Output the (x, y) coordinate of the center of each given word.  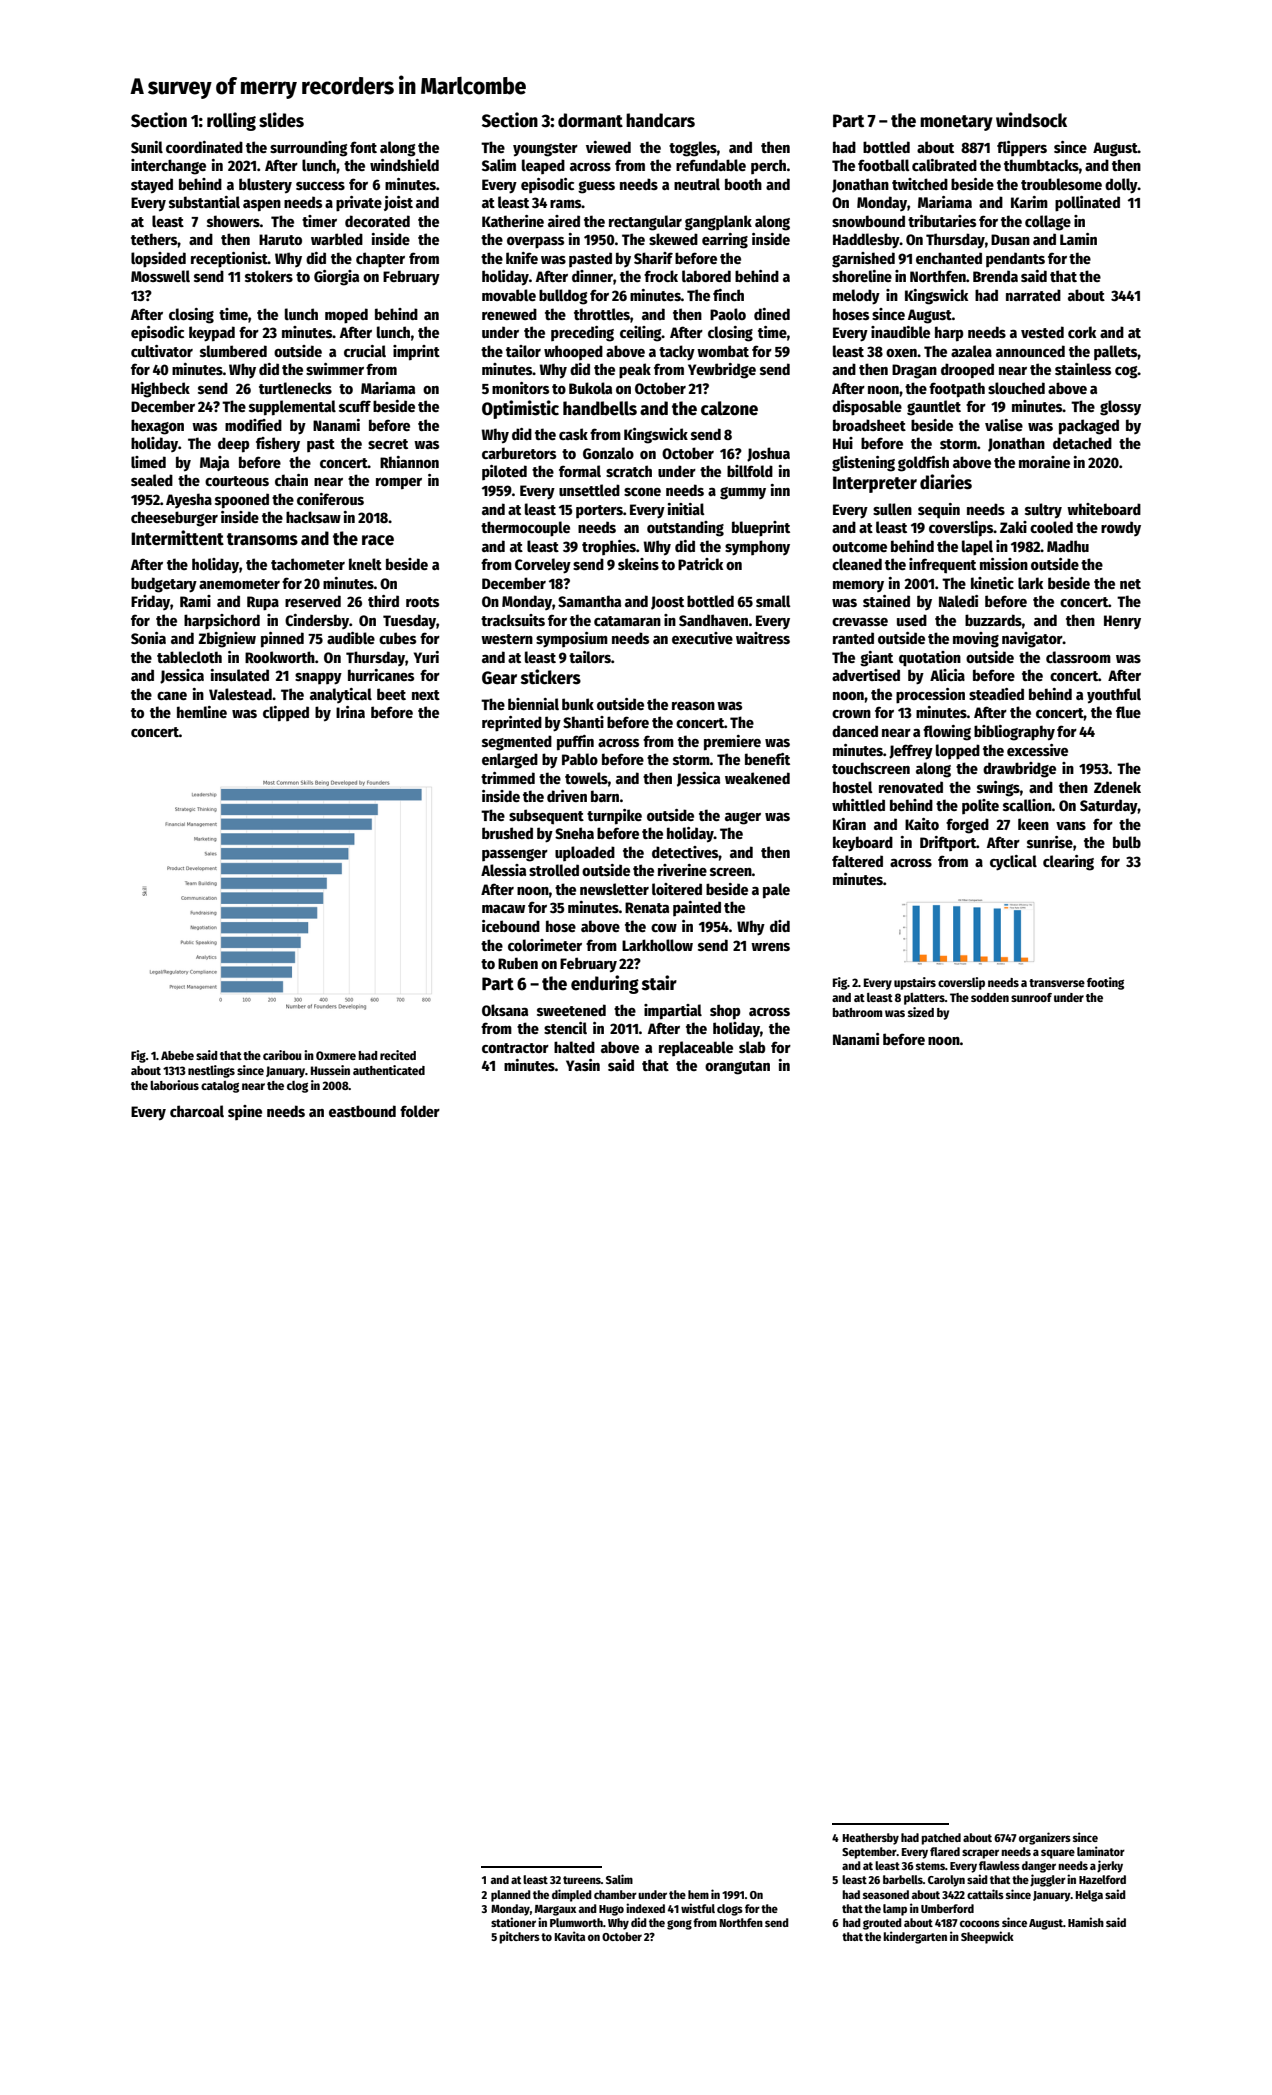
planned (511, 1896)
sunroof (1031, 997)
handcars (660, 120)
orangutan (737, 1068)
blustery (265, 185)
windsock (1031, 120)
